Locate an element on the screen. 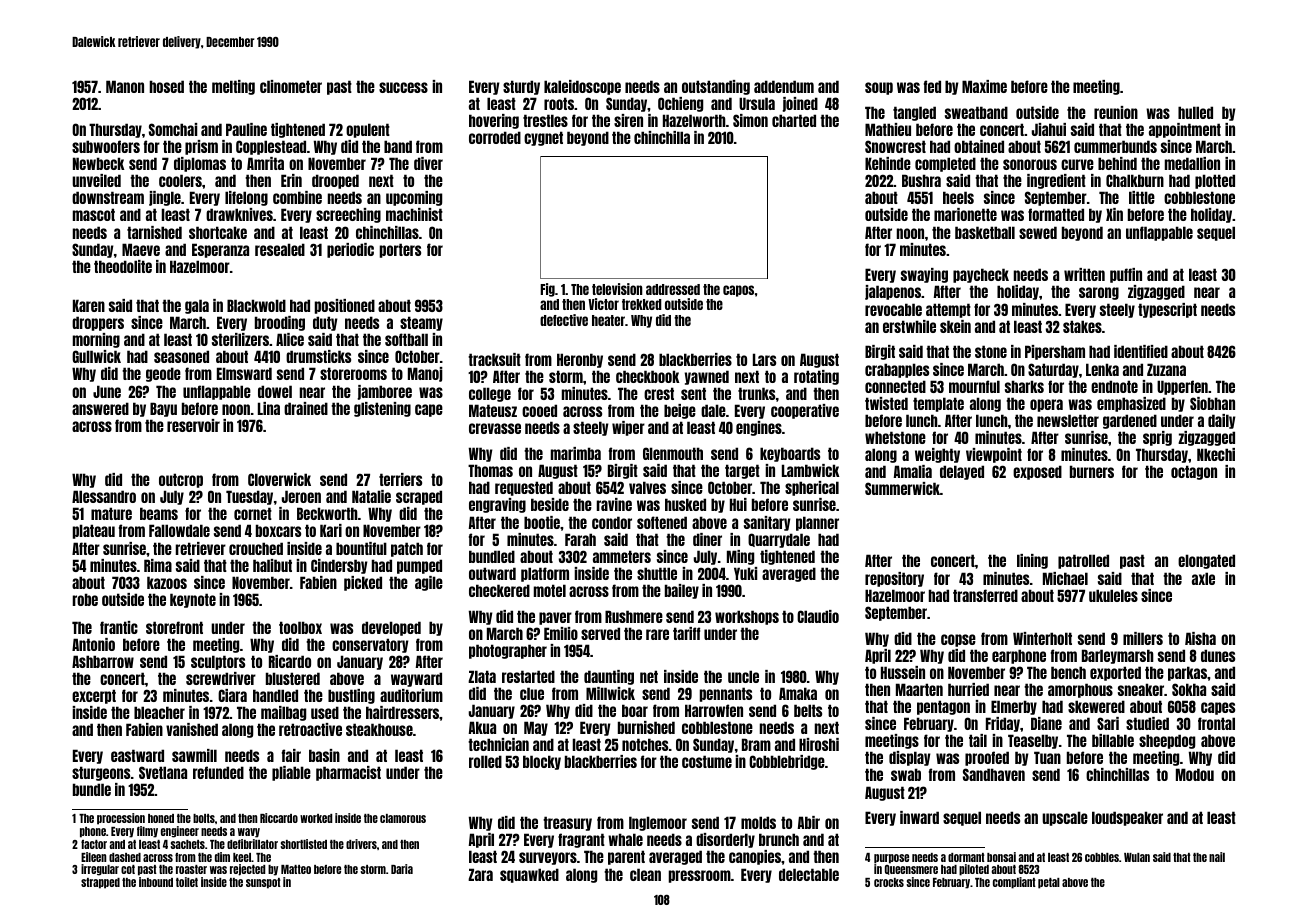 The image size is (1308, 924). sturdy is located at coordinates (521, 87).
